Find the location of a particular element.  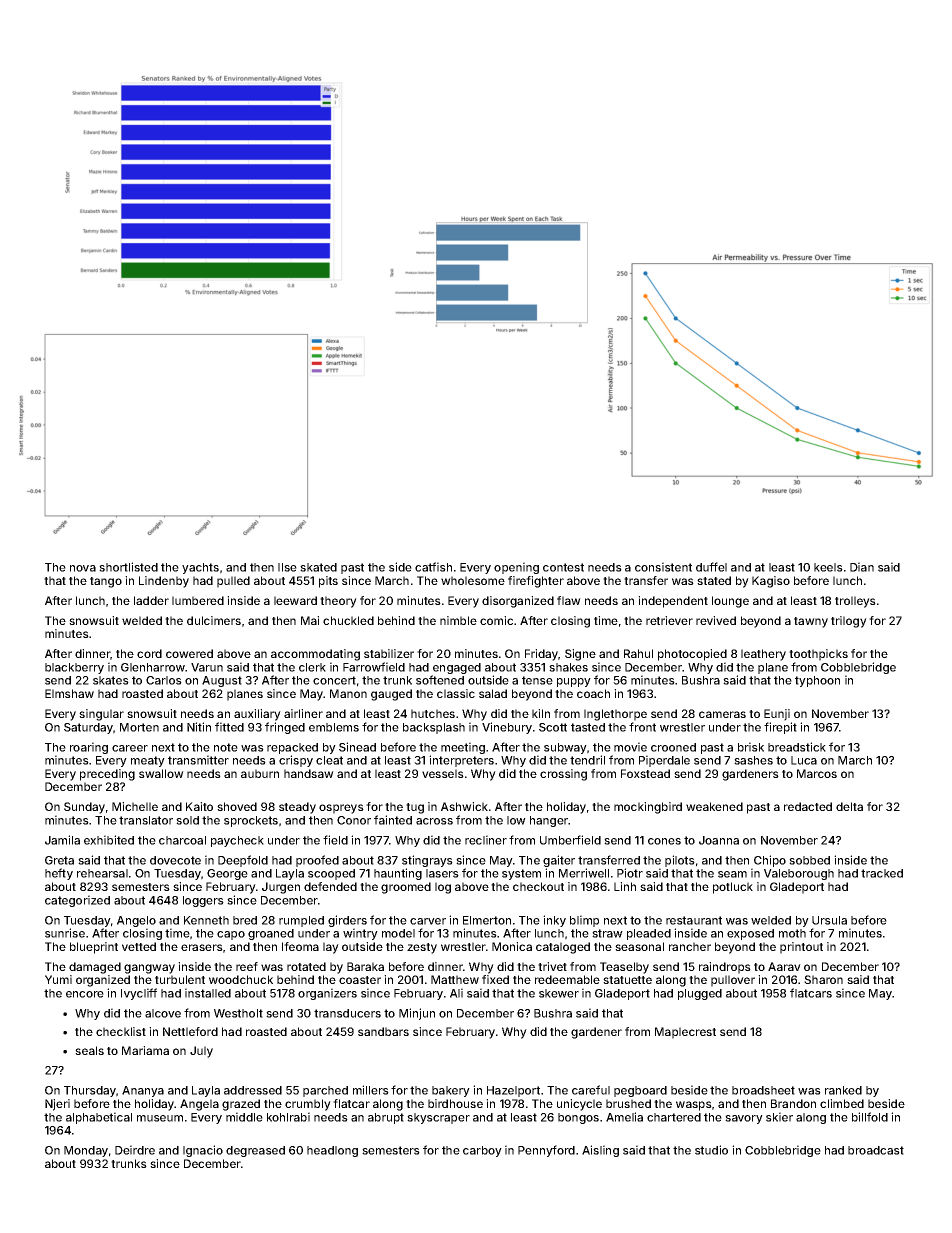

Dian is located at coordinates (862, 567).
